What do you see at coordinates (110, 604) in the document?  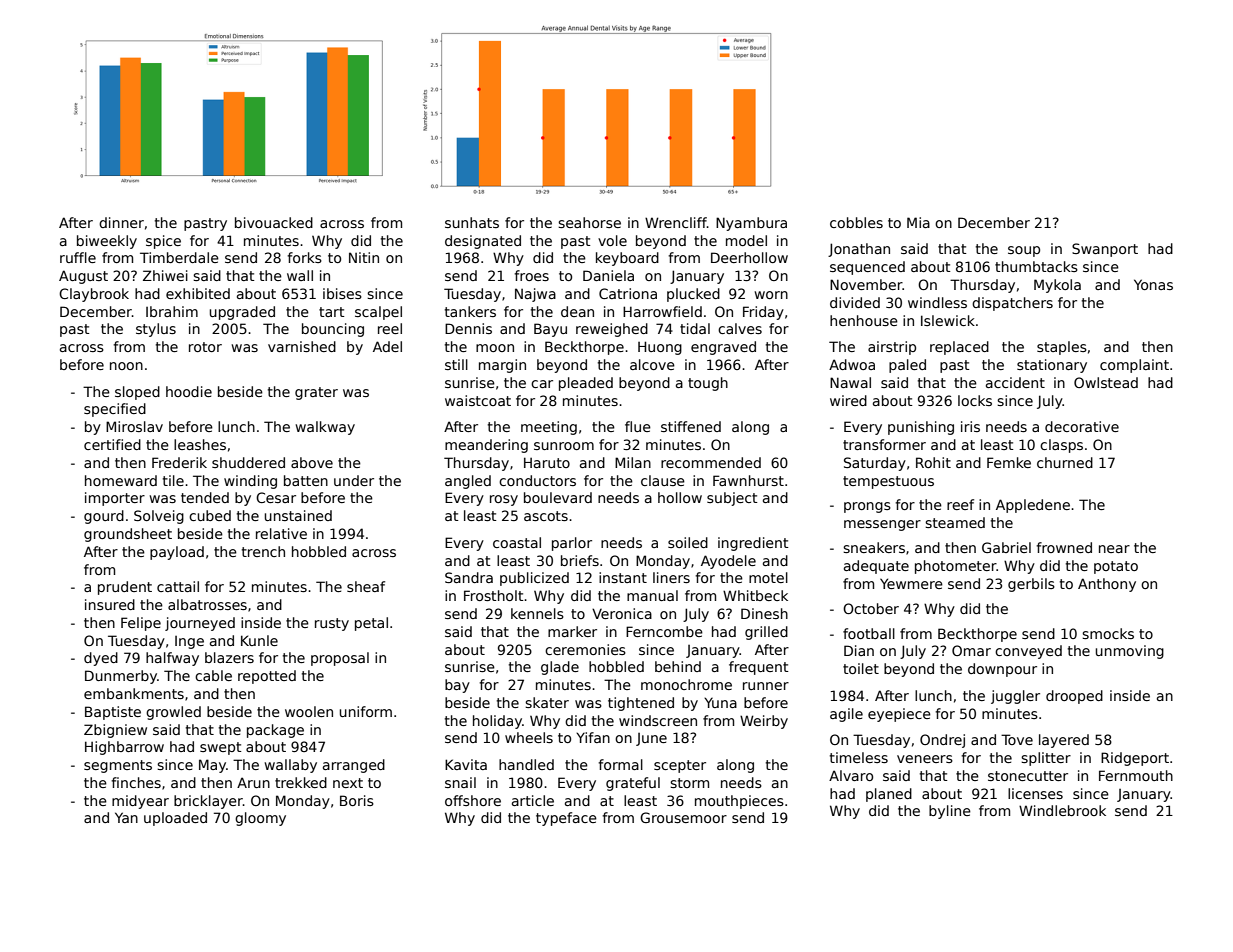 I see `insured` at bounding box center [110, 604].
